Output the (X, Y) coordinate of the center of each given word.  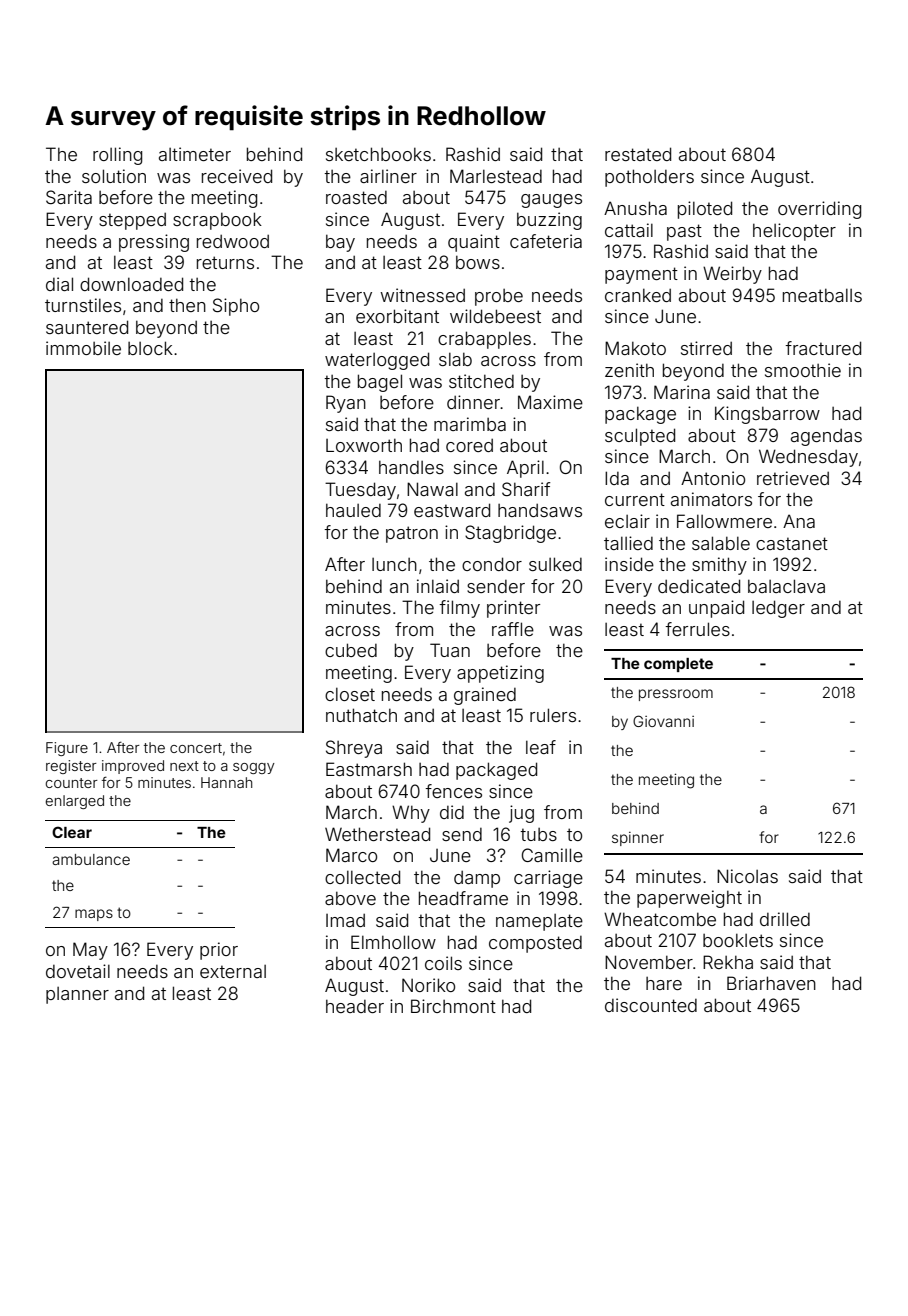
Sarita (69, 197)
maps (94, 915)
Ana (799, 521)
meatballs (822, 295)
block (150, 348)
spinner (638, 839)
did (452, 812)
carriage (548, 879)
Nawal (432, 489)
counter (72, 783)
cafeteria (546, 241)
